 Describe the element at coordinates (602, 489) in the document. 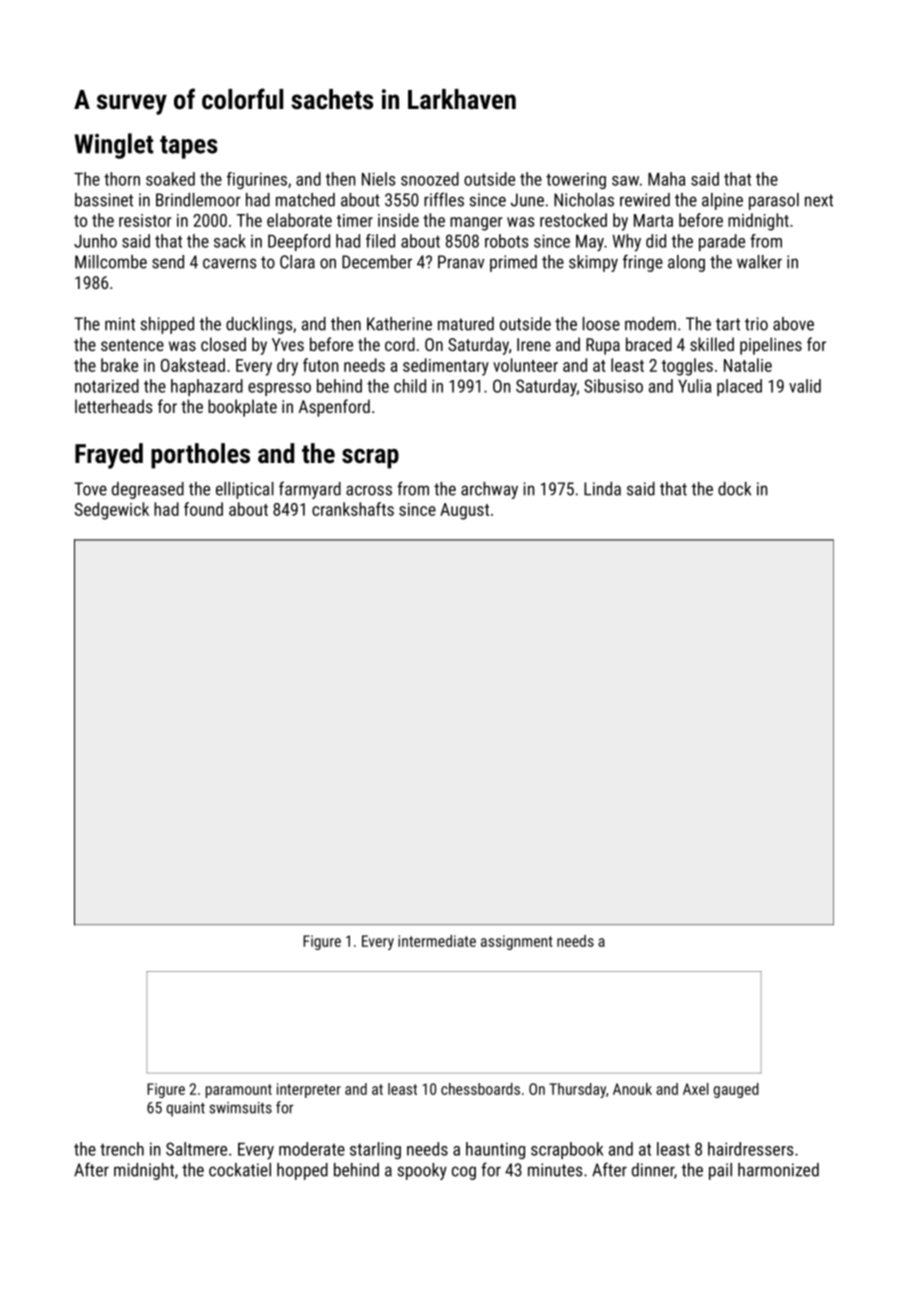

I see `Linda` at that location.
